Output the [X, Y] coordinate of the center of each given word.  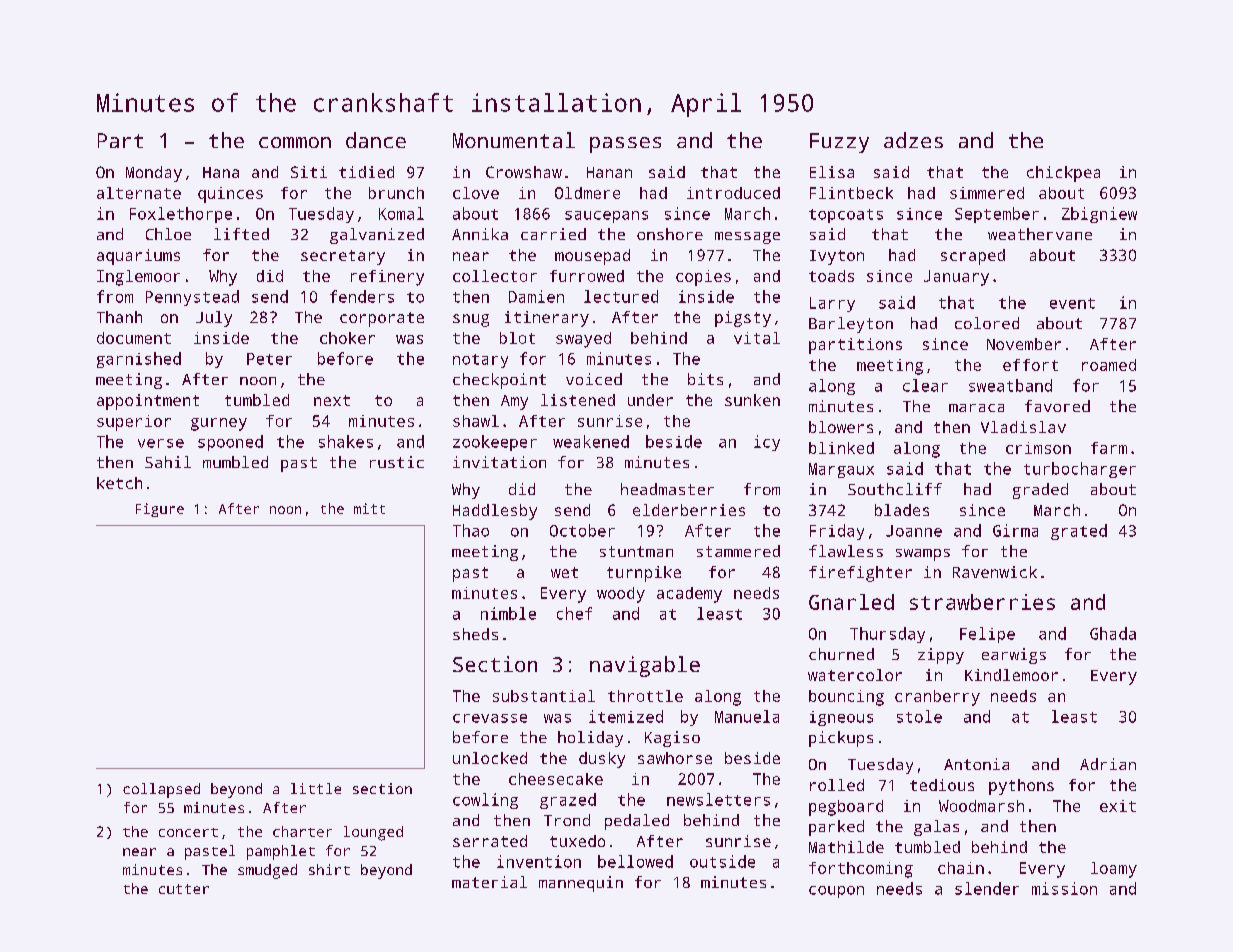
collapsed [161, 790]
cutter [184, 889]
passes [625, 145]
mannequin [581, 884]
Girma [1015, 530]
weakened [591, 441]
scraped [973, 257]
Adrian [1108, 764]
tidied [366, 172]
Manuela [747, 716]
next [332, 400]
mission [1064, 888]
